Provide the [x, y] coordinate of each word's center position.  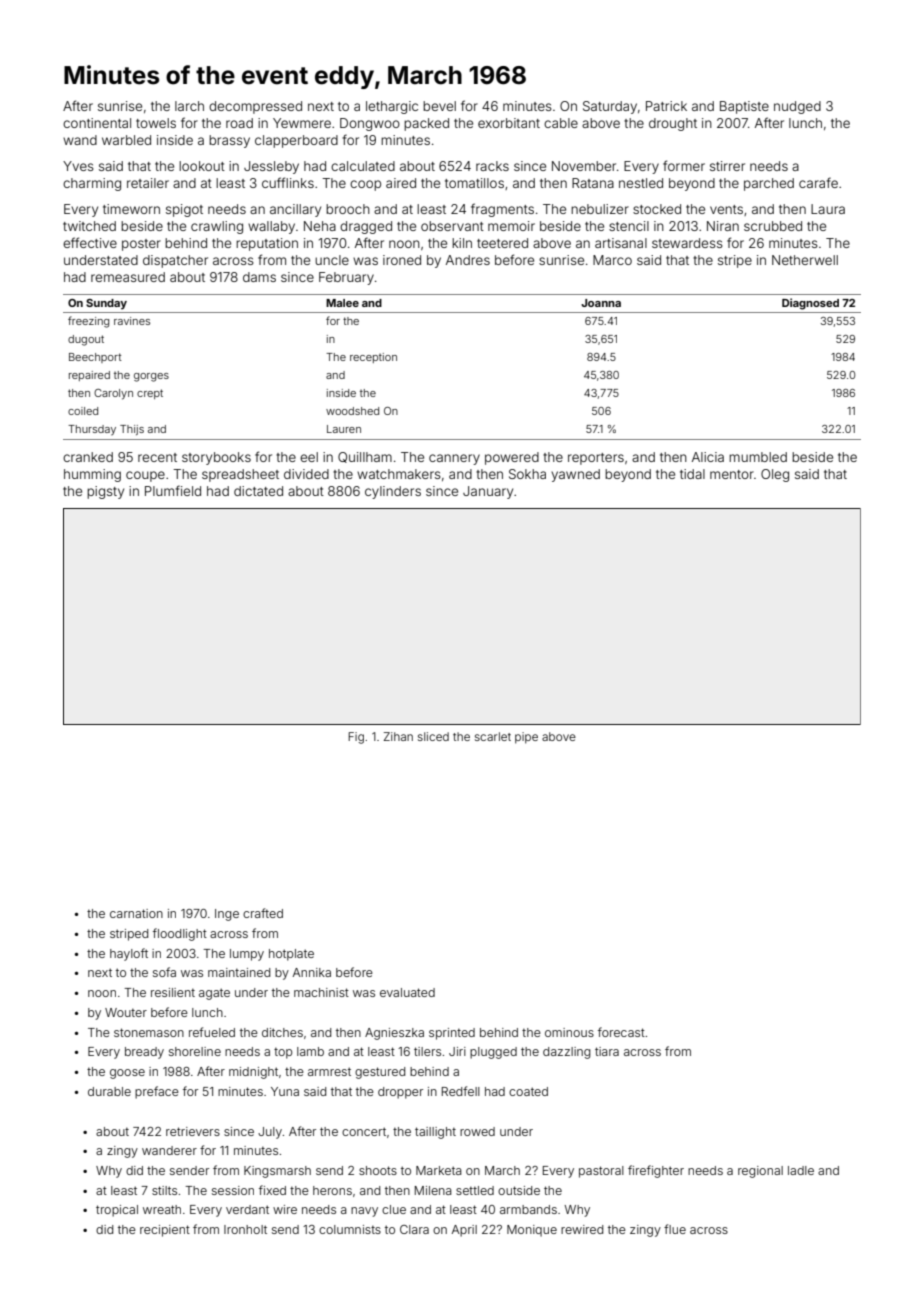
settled [475, 1190]
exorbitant [509, 123]
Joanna [601, 303]
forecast [621, 1032]
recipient [165, 1231]
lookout [202, 166]
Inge [227, 915]
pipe [526, 738]
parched [769, 184]
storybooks [216, 458]
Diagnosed [810, 304]
